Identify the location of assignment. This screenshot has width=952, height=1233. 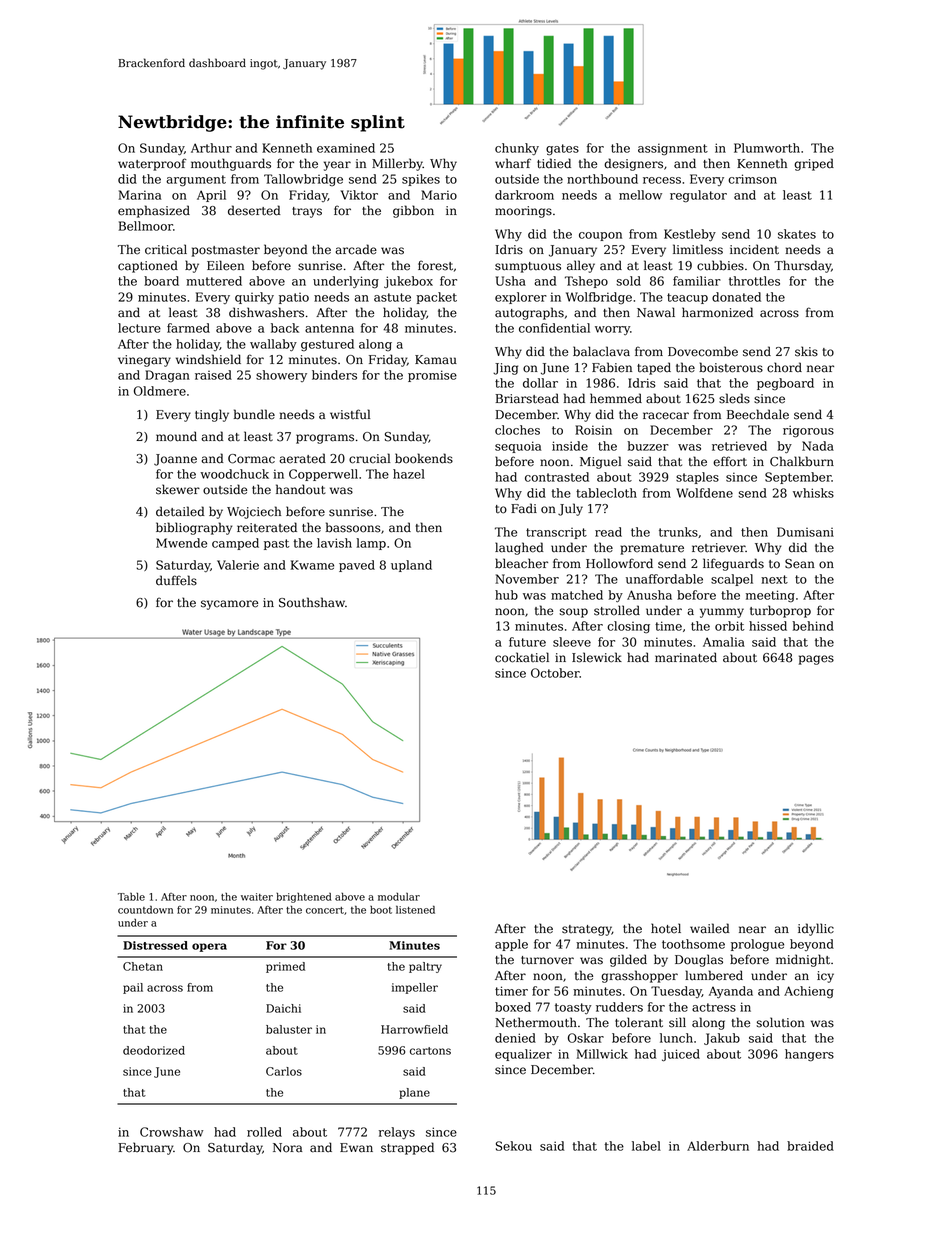
(673, 149).
